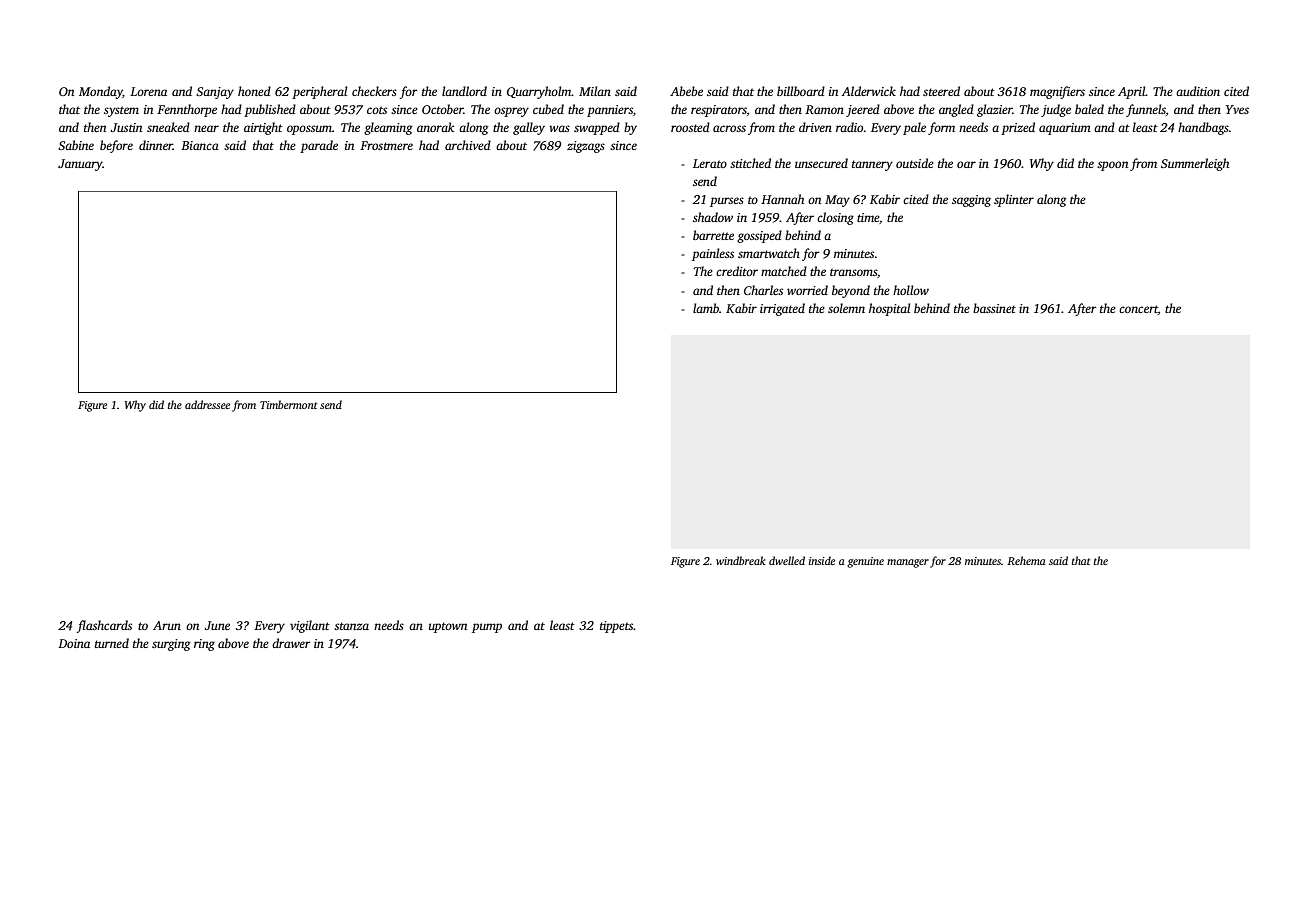 Image resolution: width=1308 pixels, height=924 pixels. Describe the element at coordinates (822, 560) in the page. I see `inside` at that location.
